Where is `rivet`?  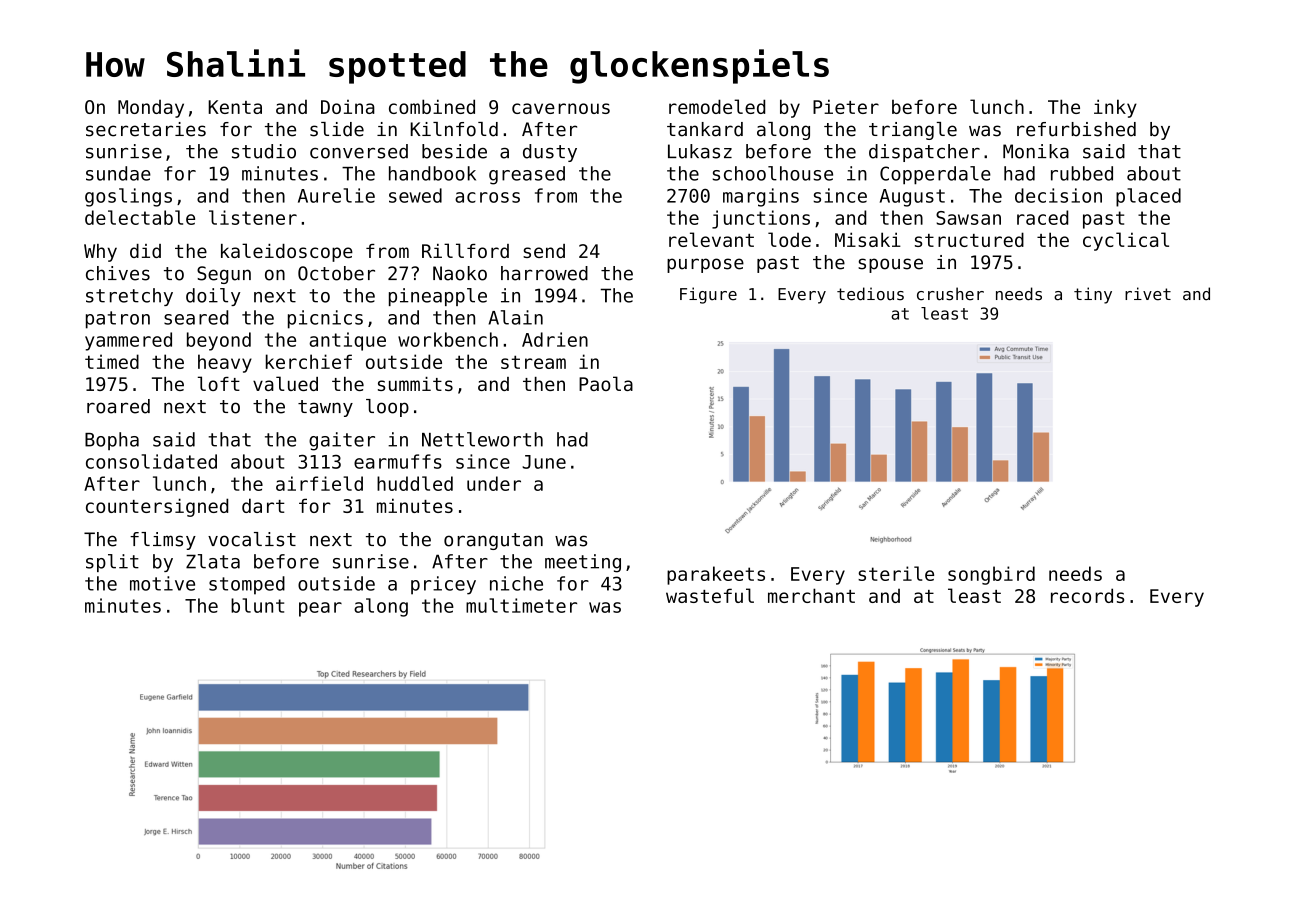
rivet is located at coordinates (1148, 294).
